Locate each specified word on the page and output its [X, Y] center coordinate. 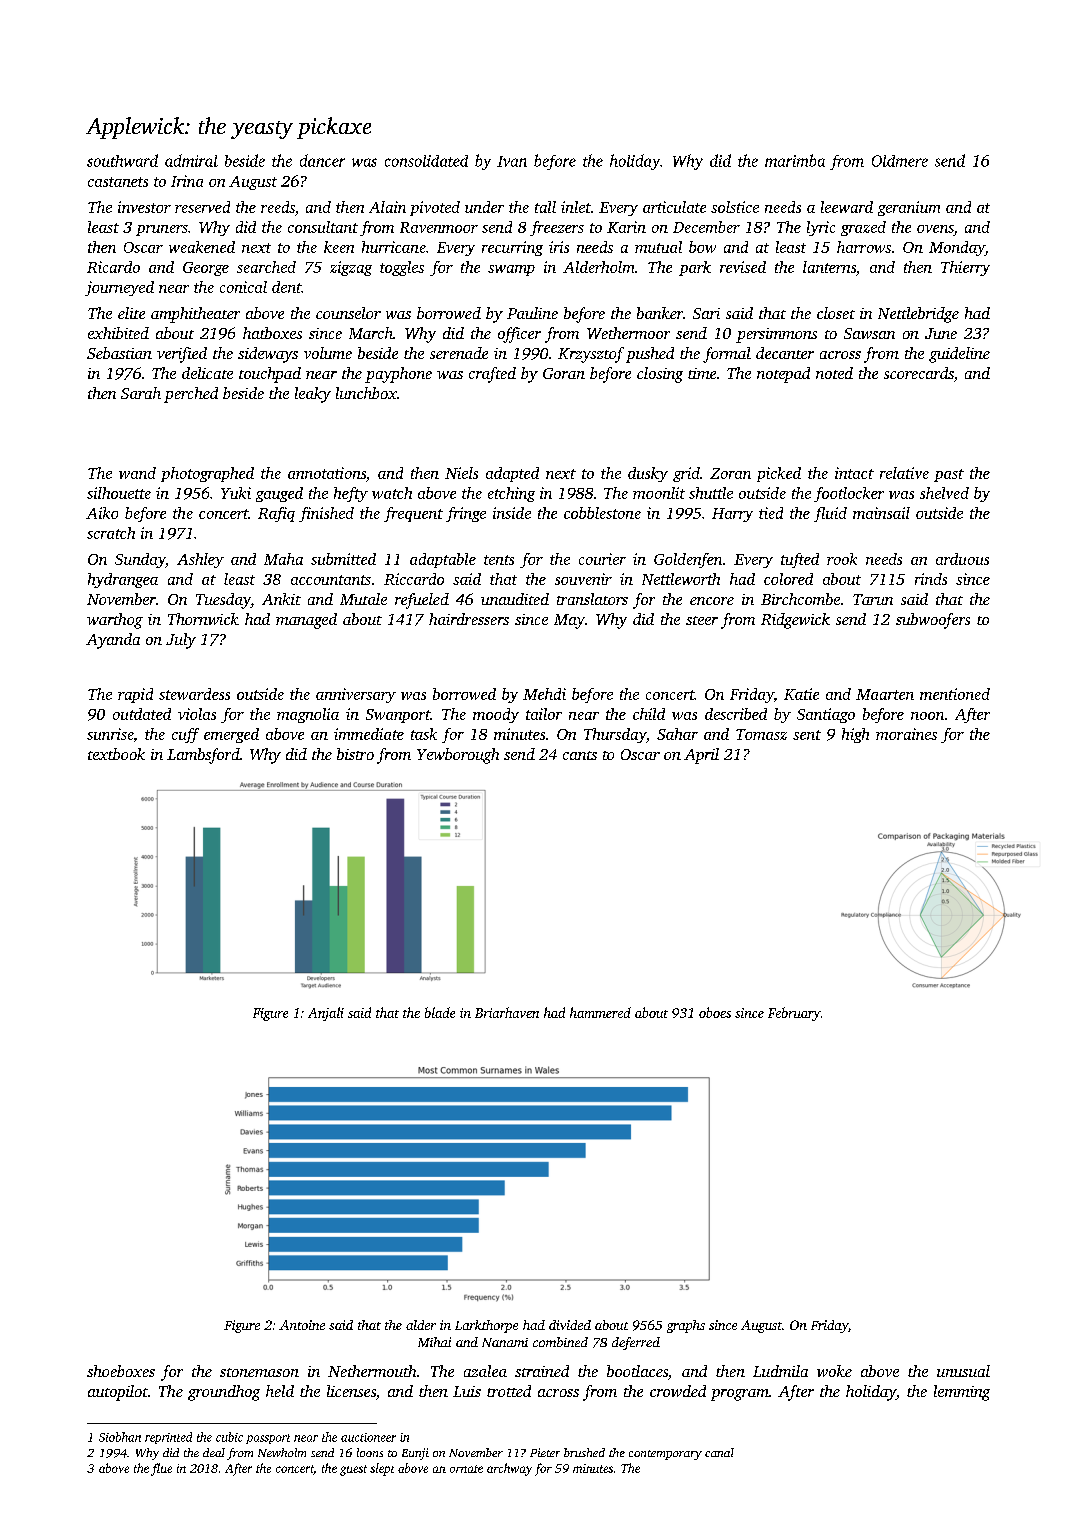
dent [286, 287]
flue [161, 1469]
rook [842, 559]
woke [834, 1371]
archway [509, 1469]
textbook [116, 754]
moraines [906, 734]
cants [580, 755]
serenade [459, 353]
